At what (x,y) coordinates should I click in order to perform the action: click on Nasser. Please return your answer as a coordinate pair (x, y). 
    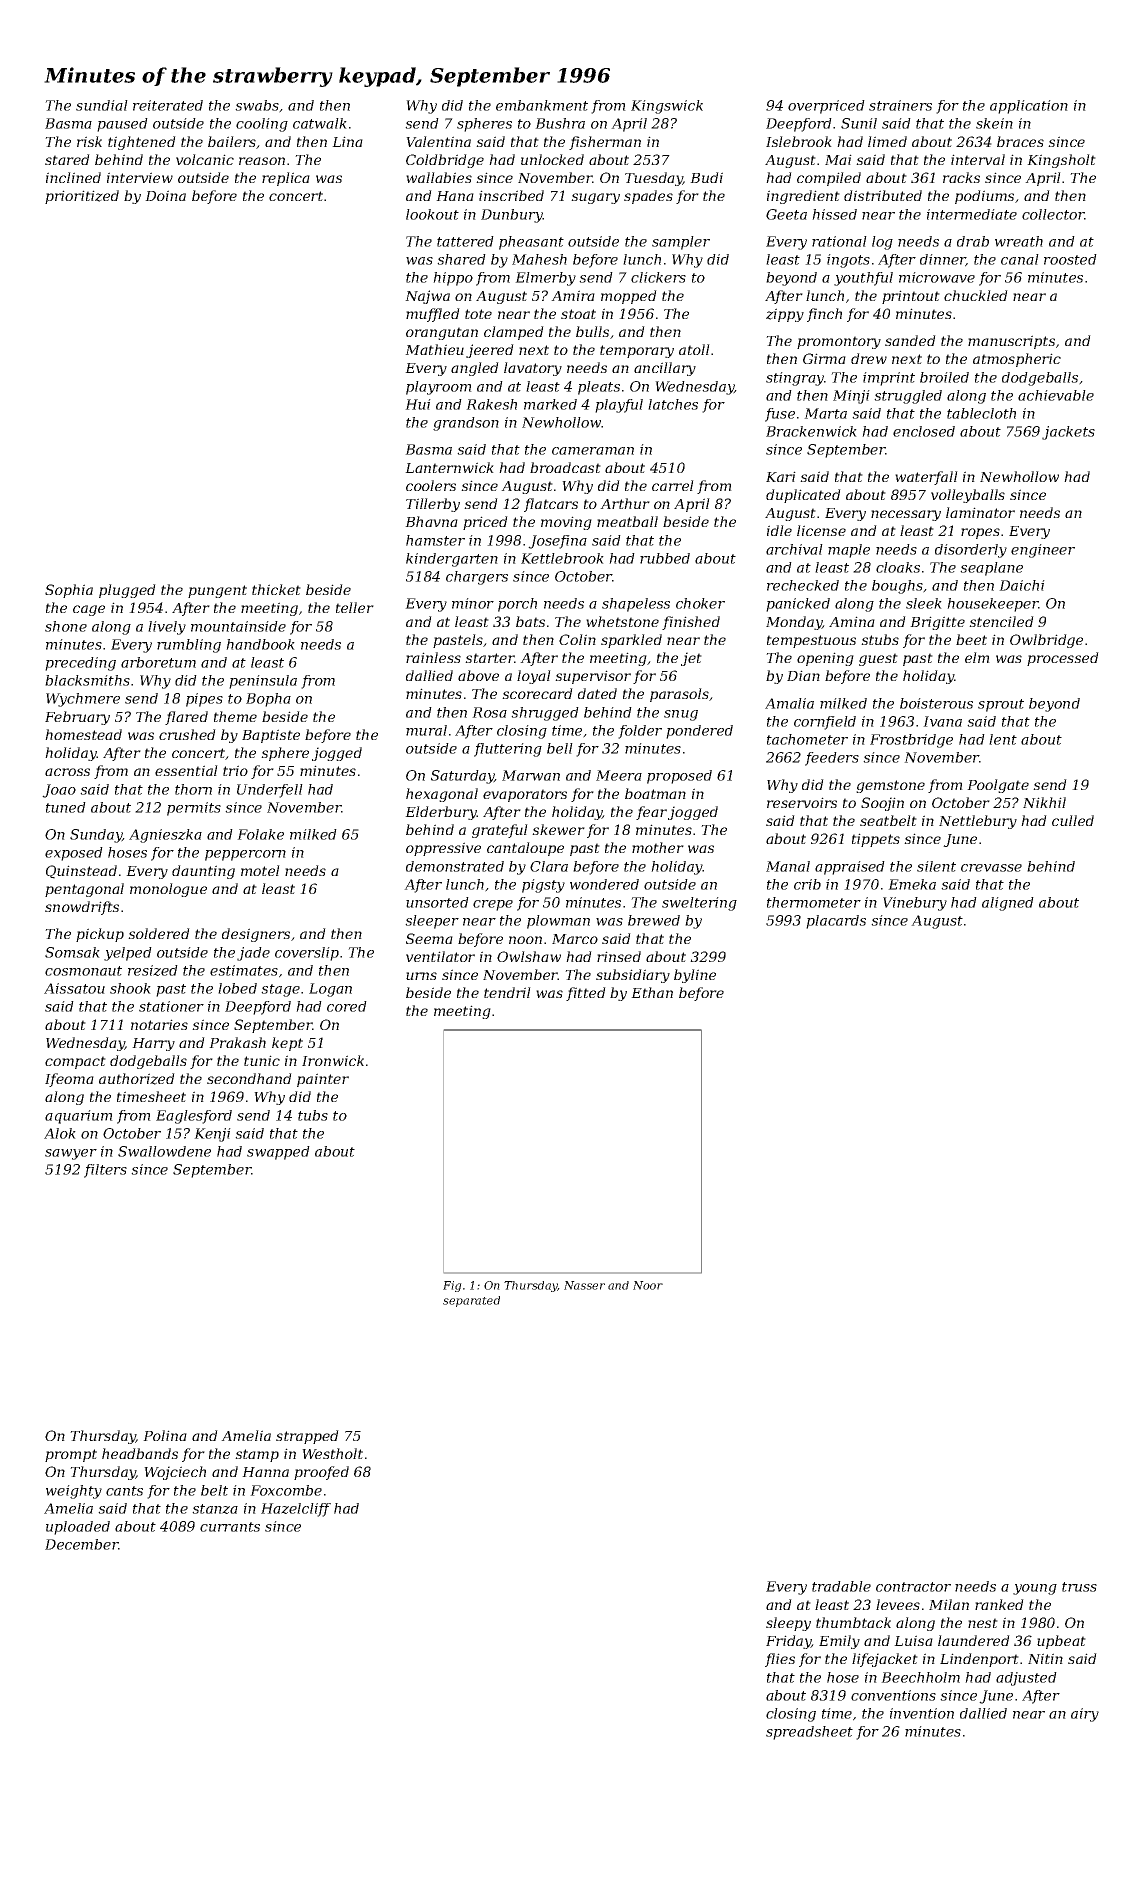
    Looking at the image, I should click on (584, 1285).
